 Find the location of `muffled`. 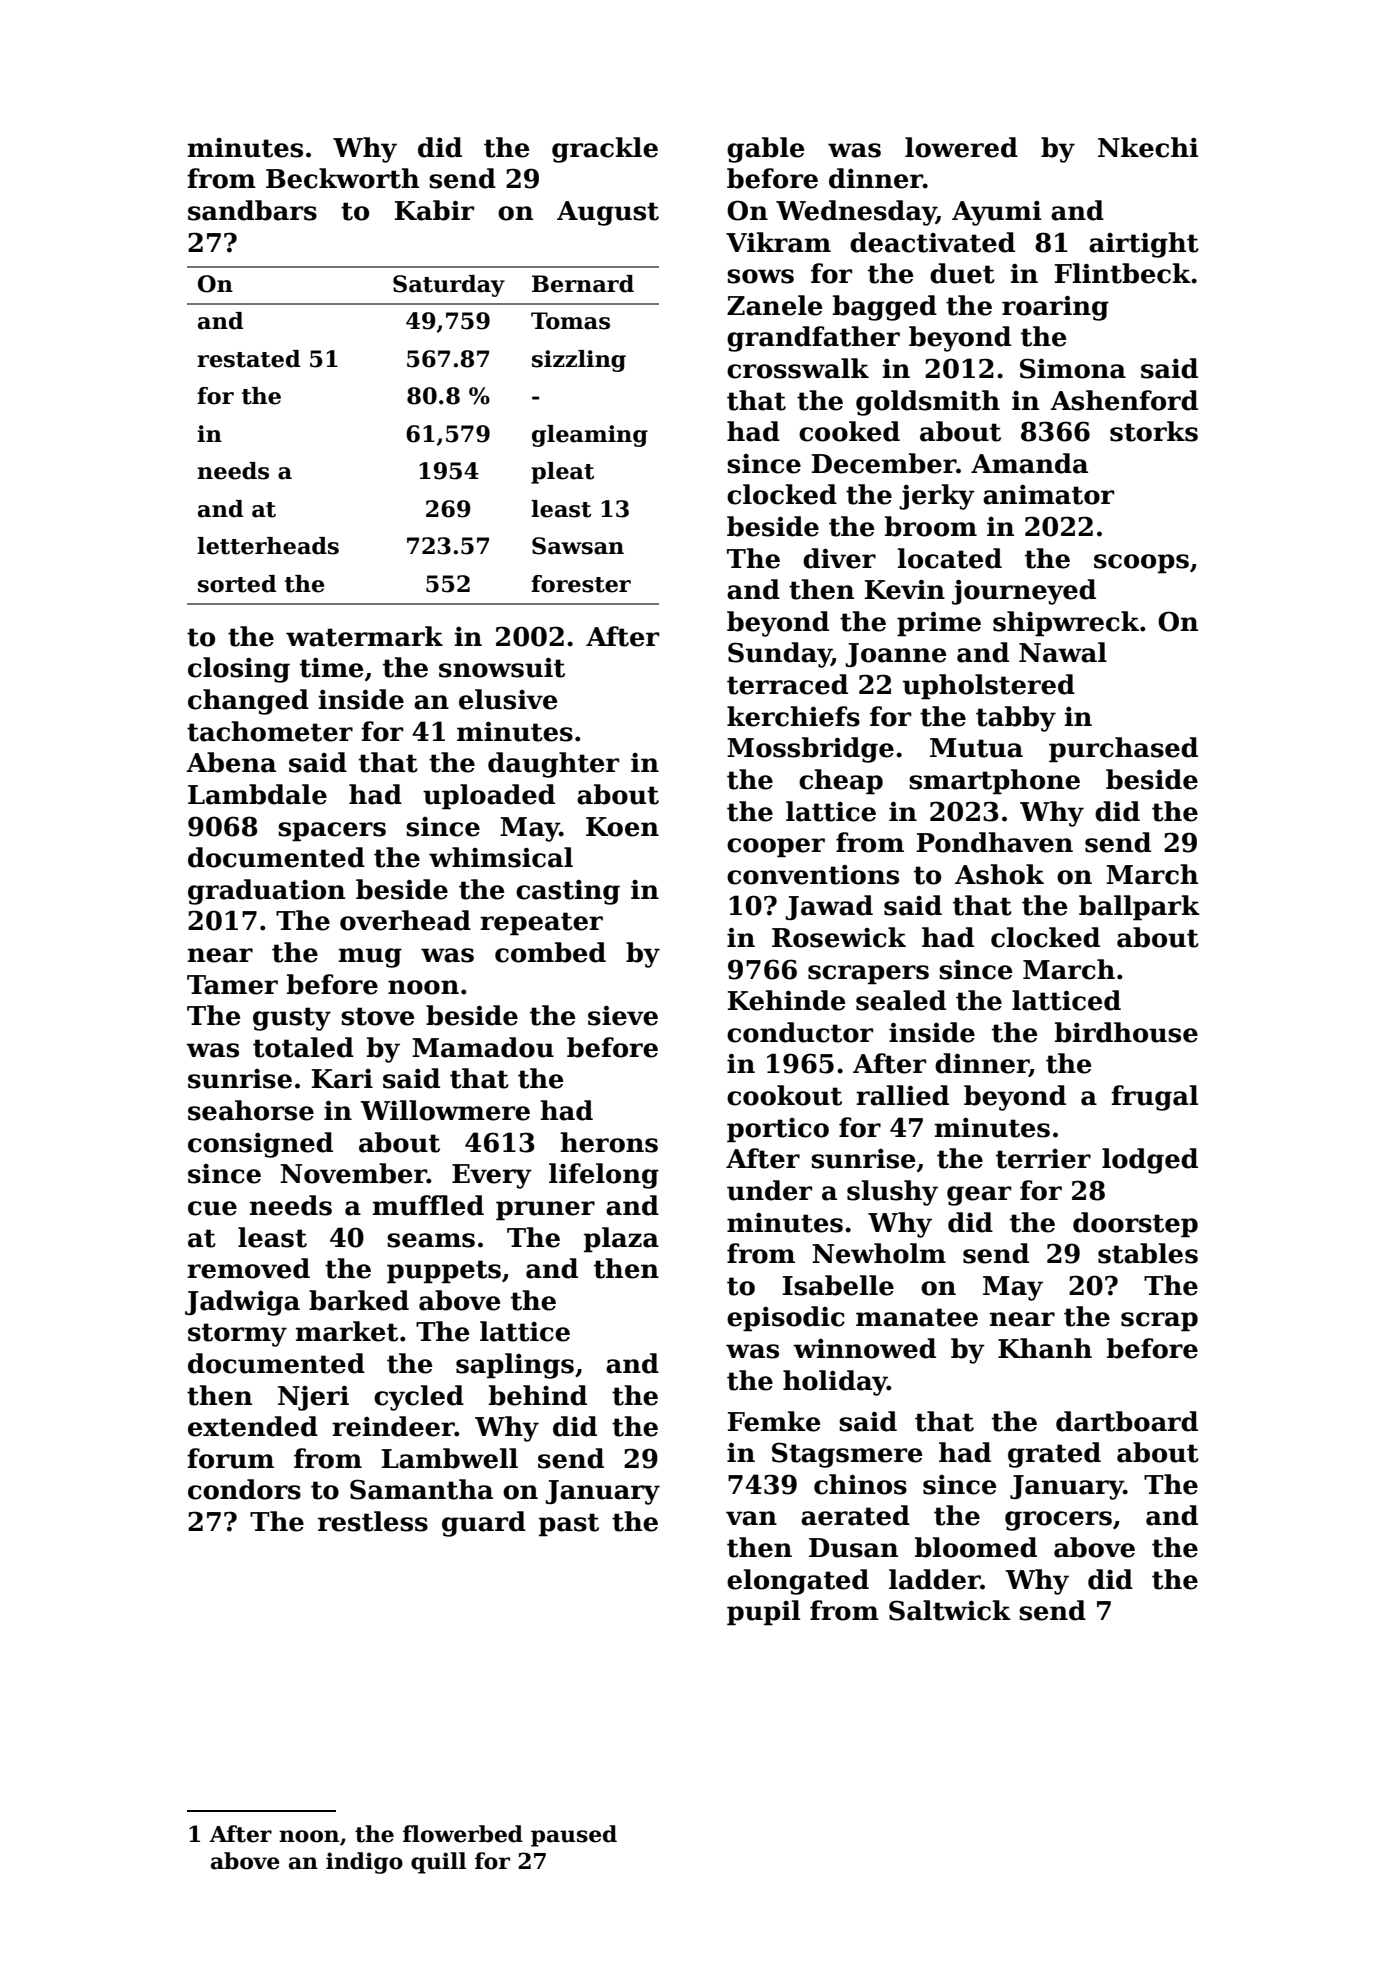

muffled is located at coordinates (428, 1205).
